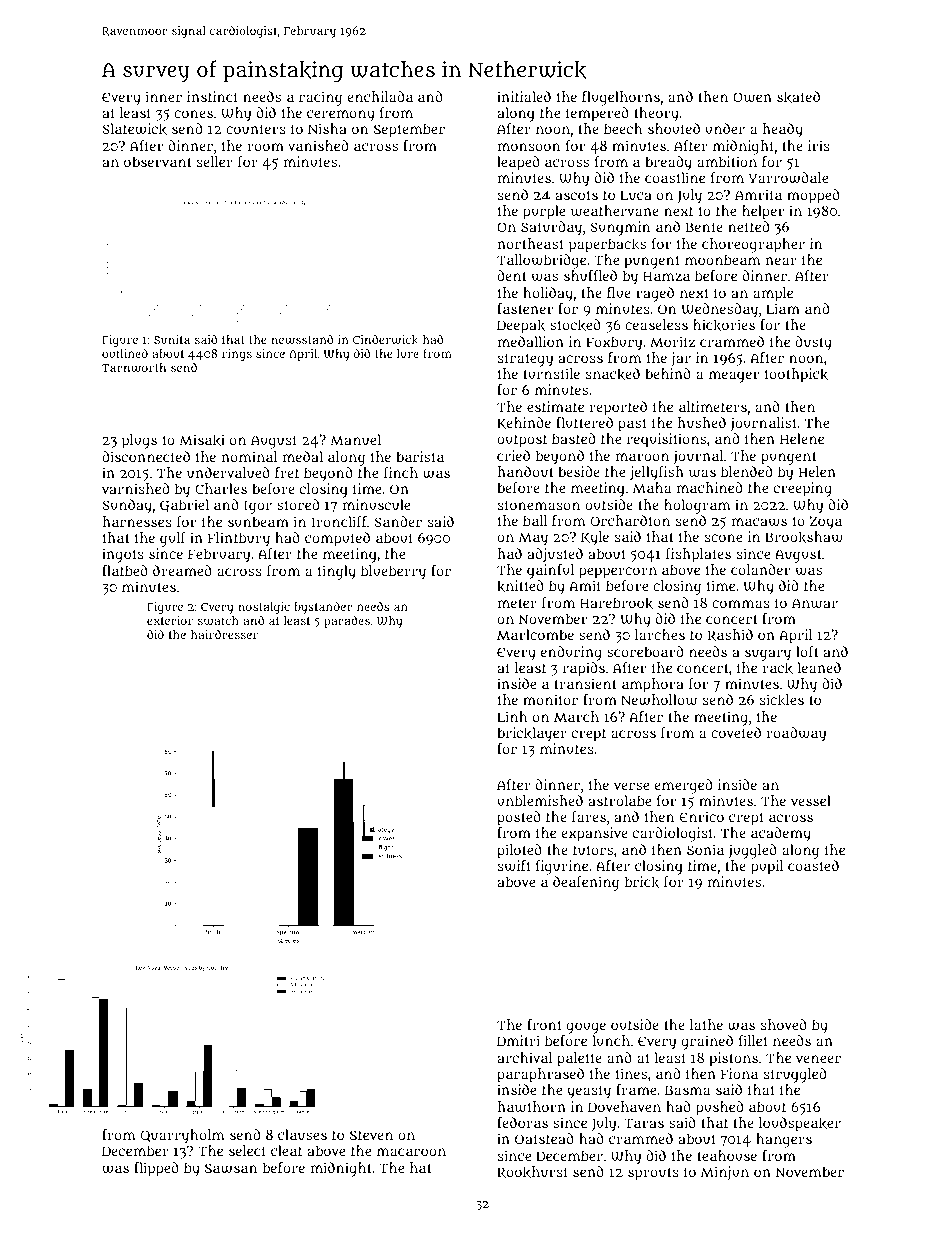  I want to click on clauses, so click(302, 1134).
